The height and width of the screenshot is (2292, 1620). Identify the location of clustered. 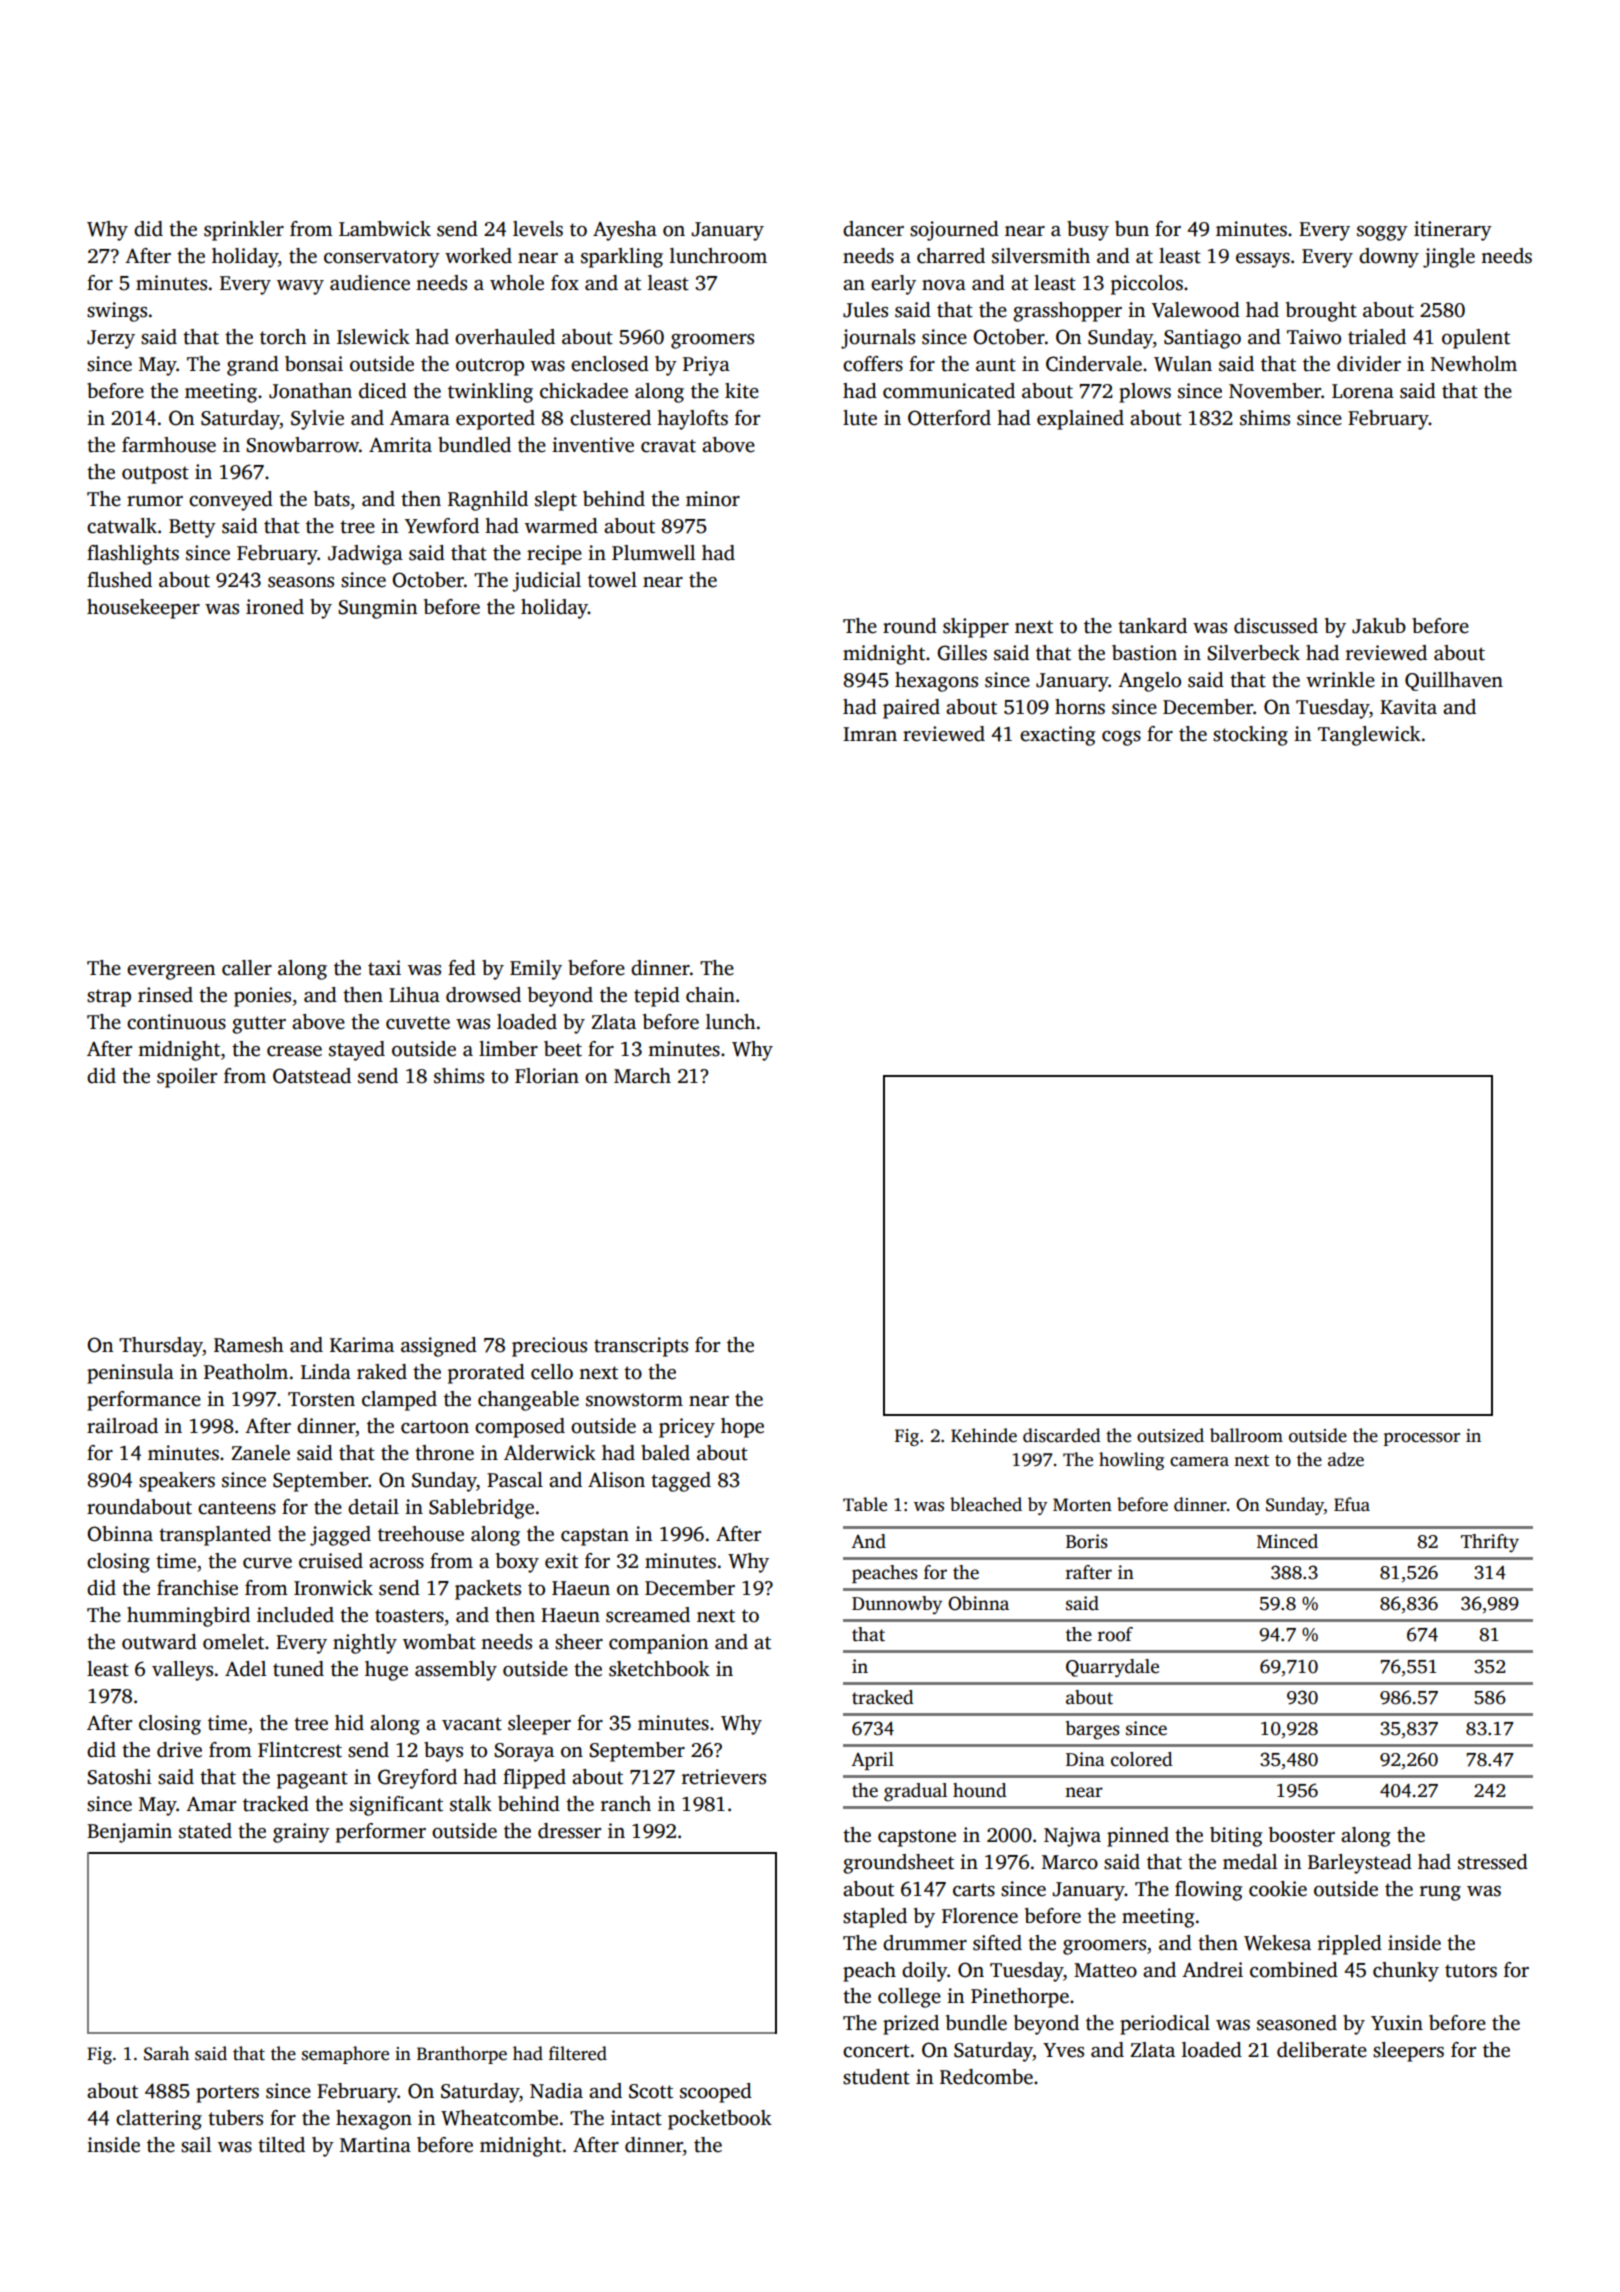
(610, 418).
